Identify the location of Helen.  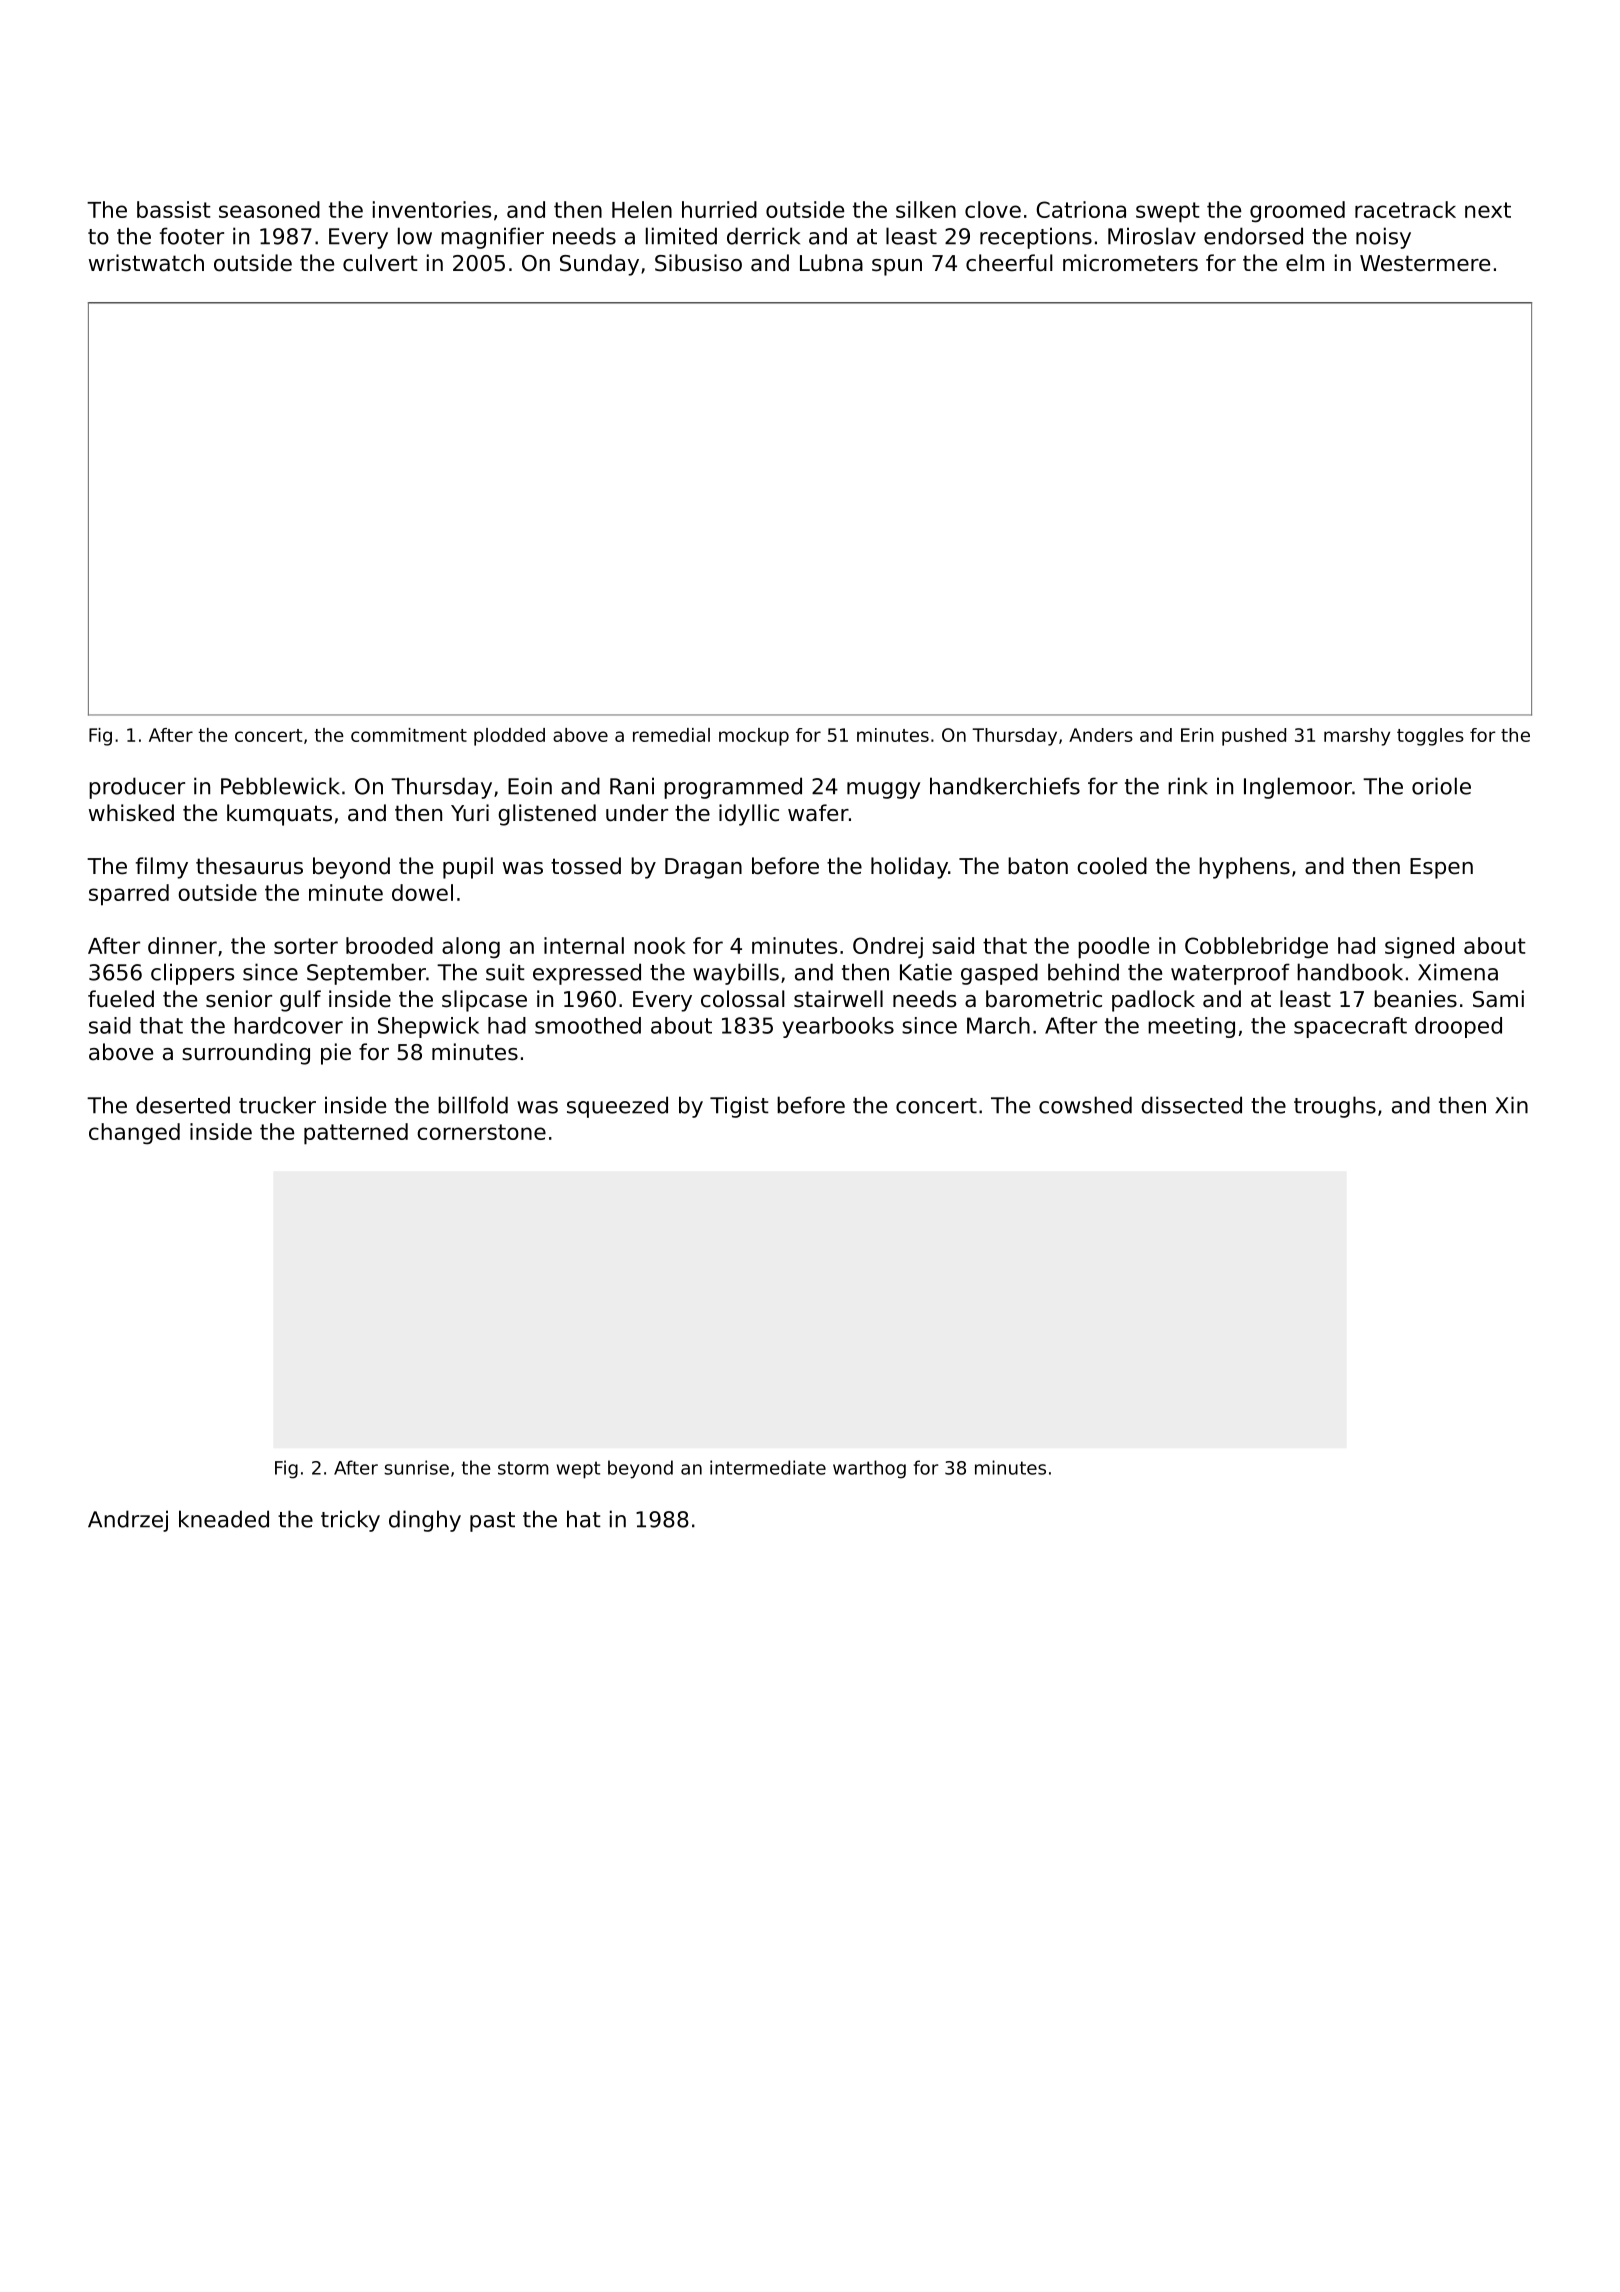
(642, 209).
